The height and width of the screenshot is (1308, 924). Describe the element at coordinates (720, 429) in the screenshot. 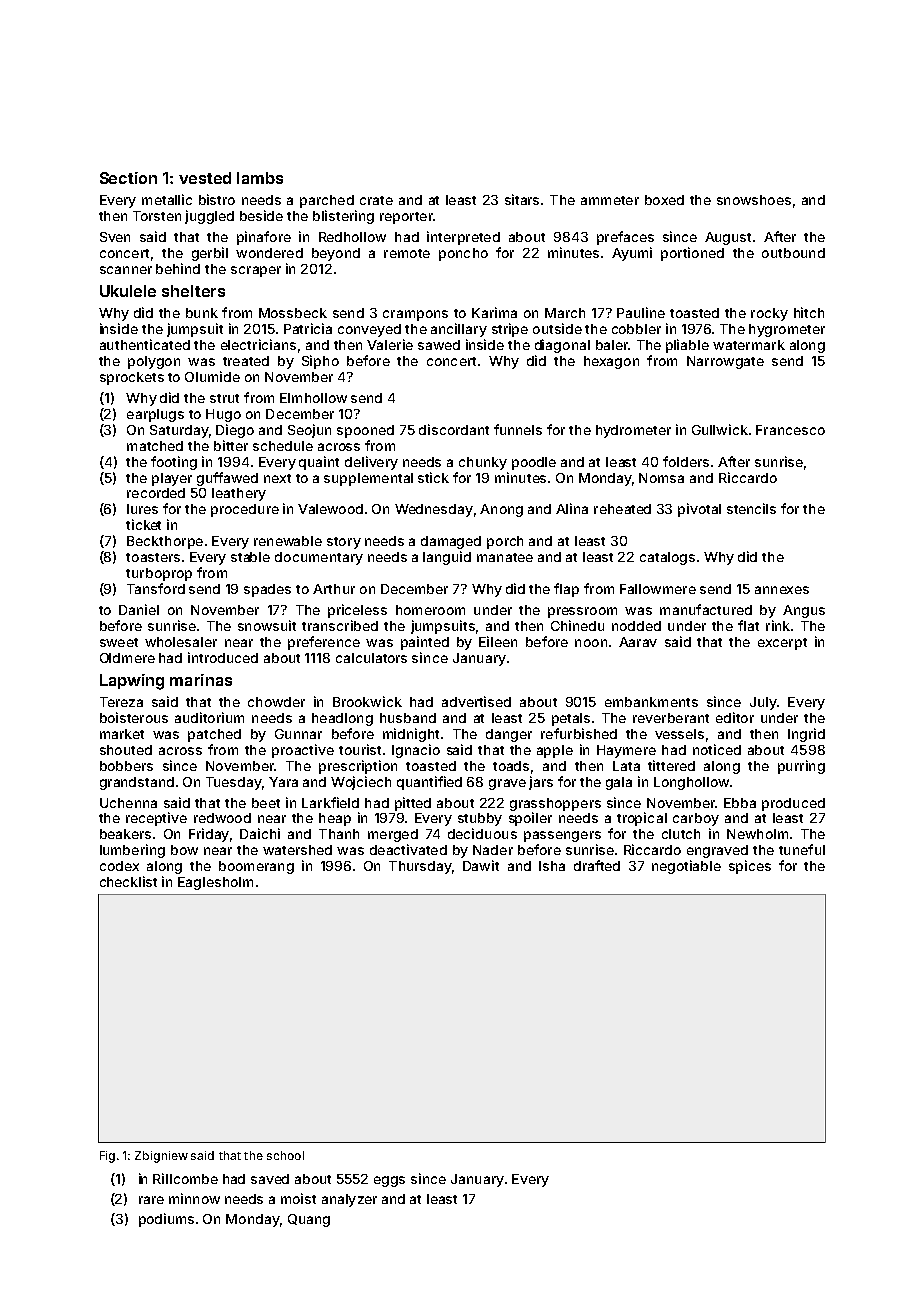

I see `Gullwick` at that location.
